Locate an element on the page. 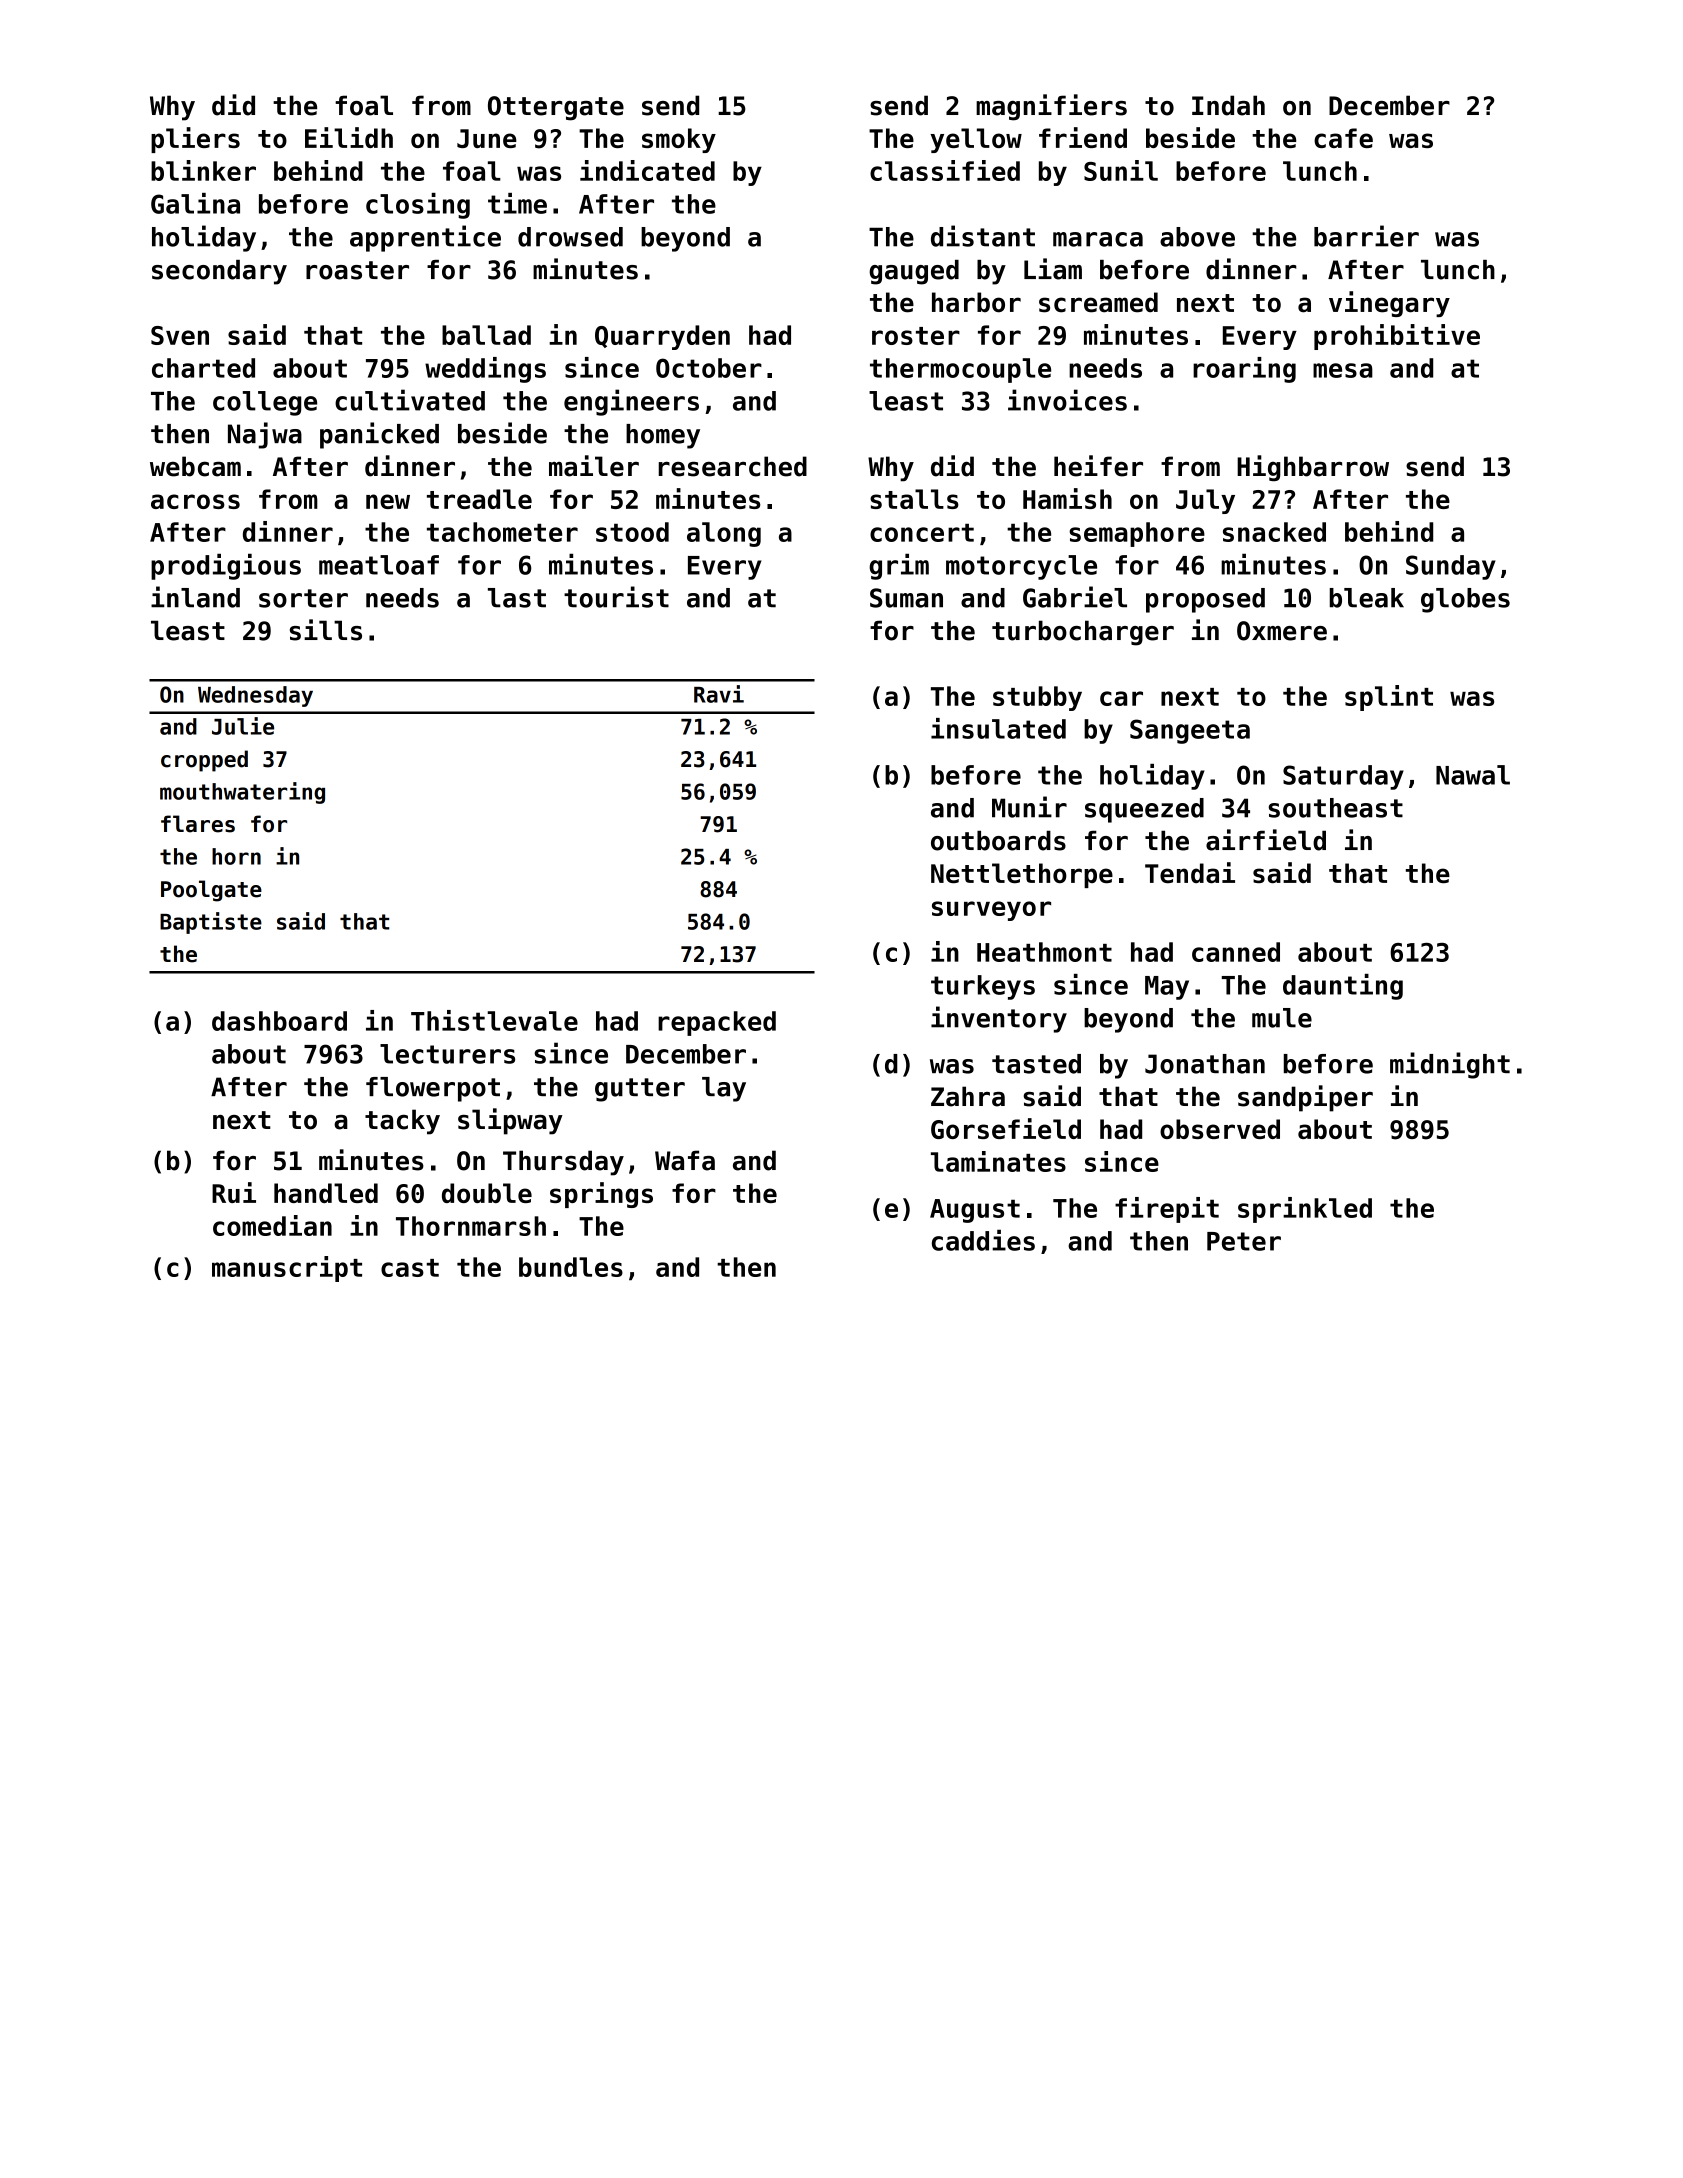  sprinkled is located at coordinates (1305, 1210).
